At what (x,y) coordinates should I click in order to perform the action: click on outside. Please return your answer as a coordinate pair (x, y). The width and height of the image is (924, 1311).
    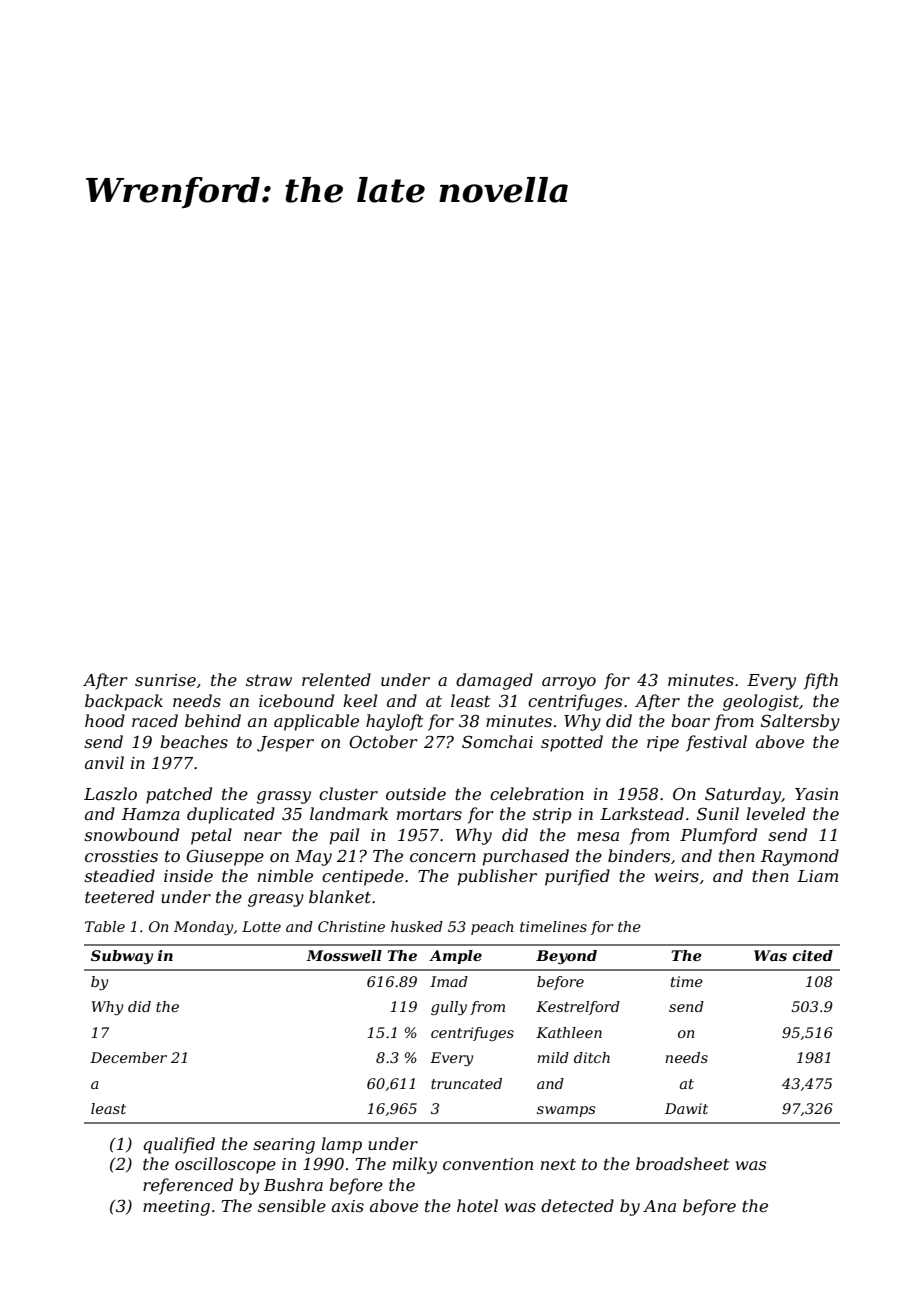
    Looking at the image, I should click on (416, 793).
